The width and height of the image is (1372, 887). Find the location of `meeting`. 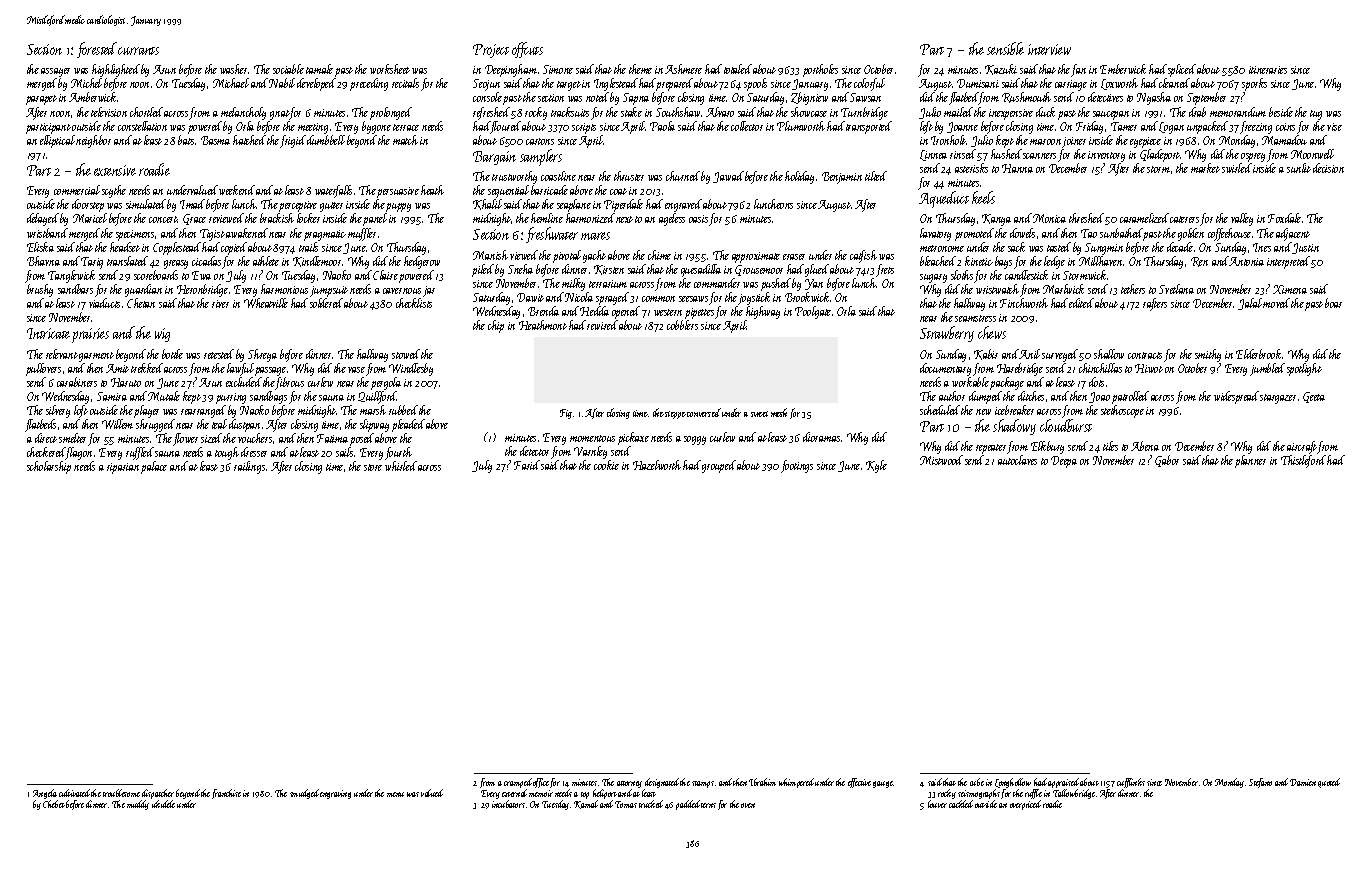

meeting is located at coordinates (313, 128).
